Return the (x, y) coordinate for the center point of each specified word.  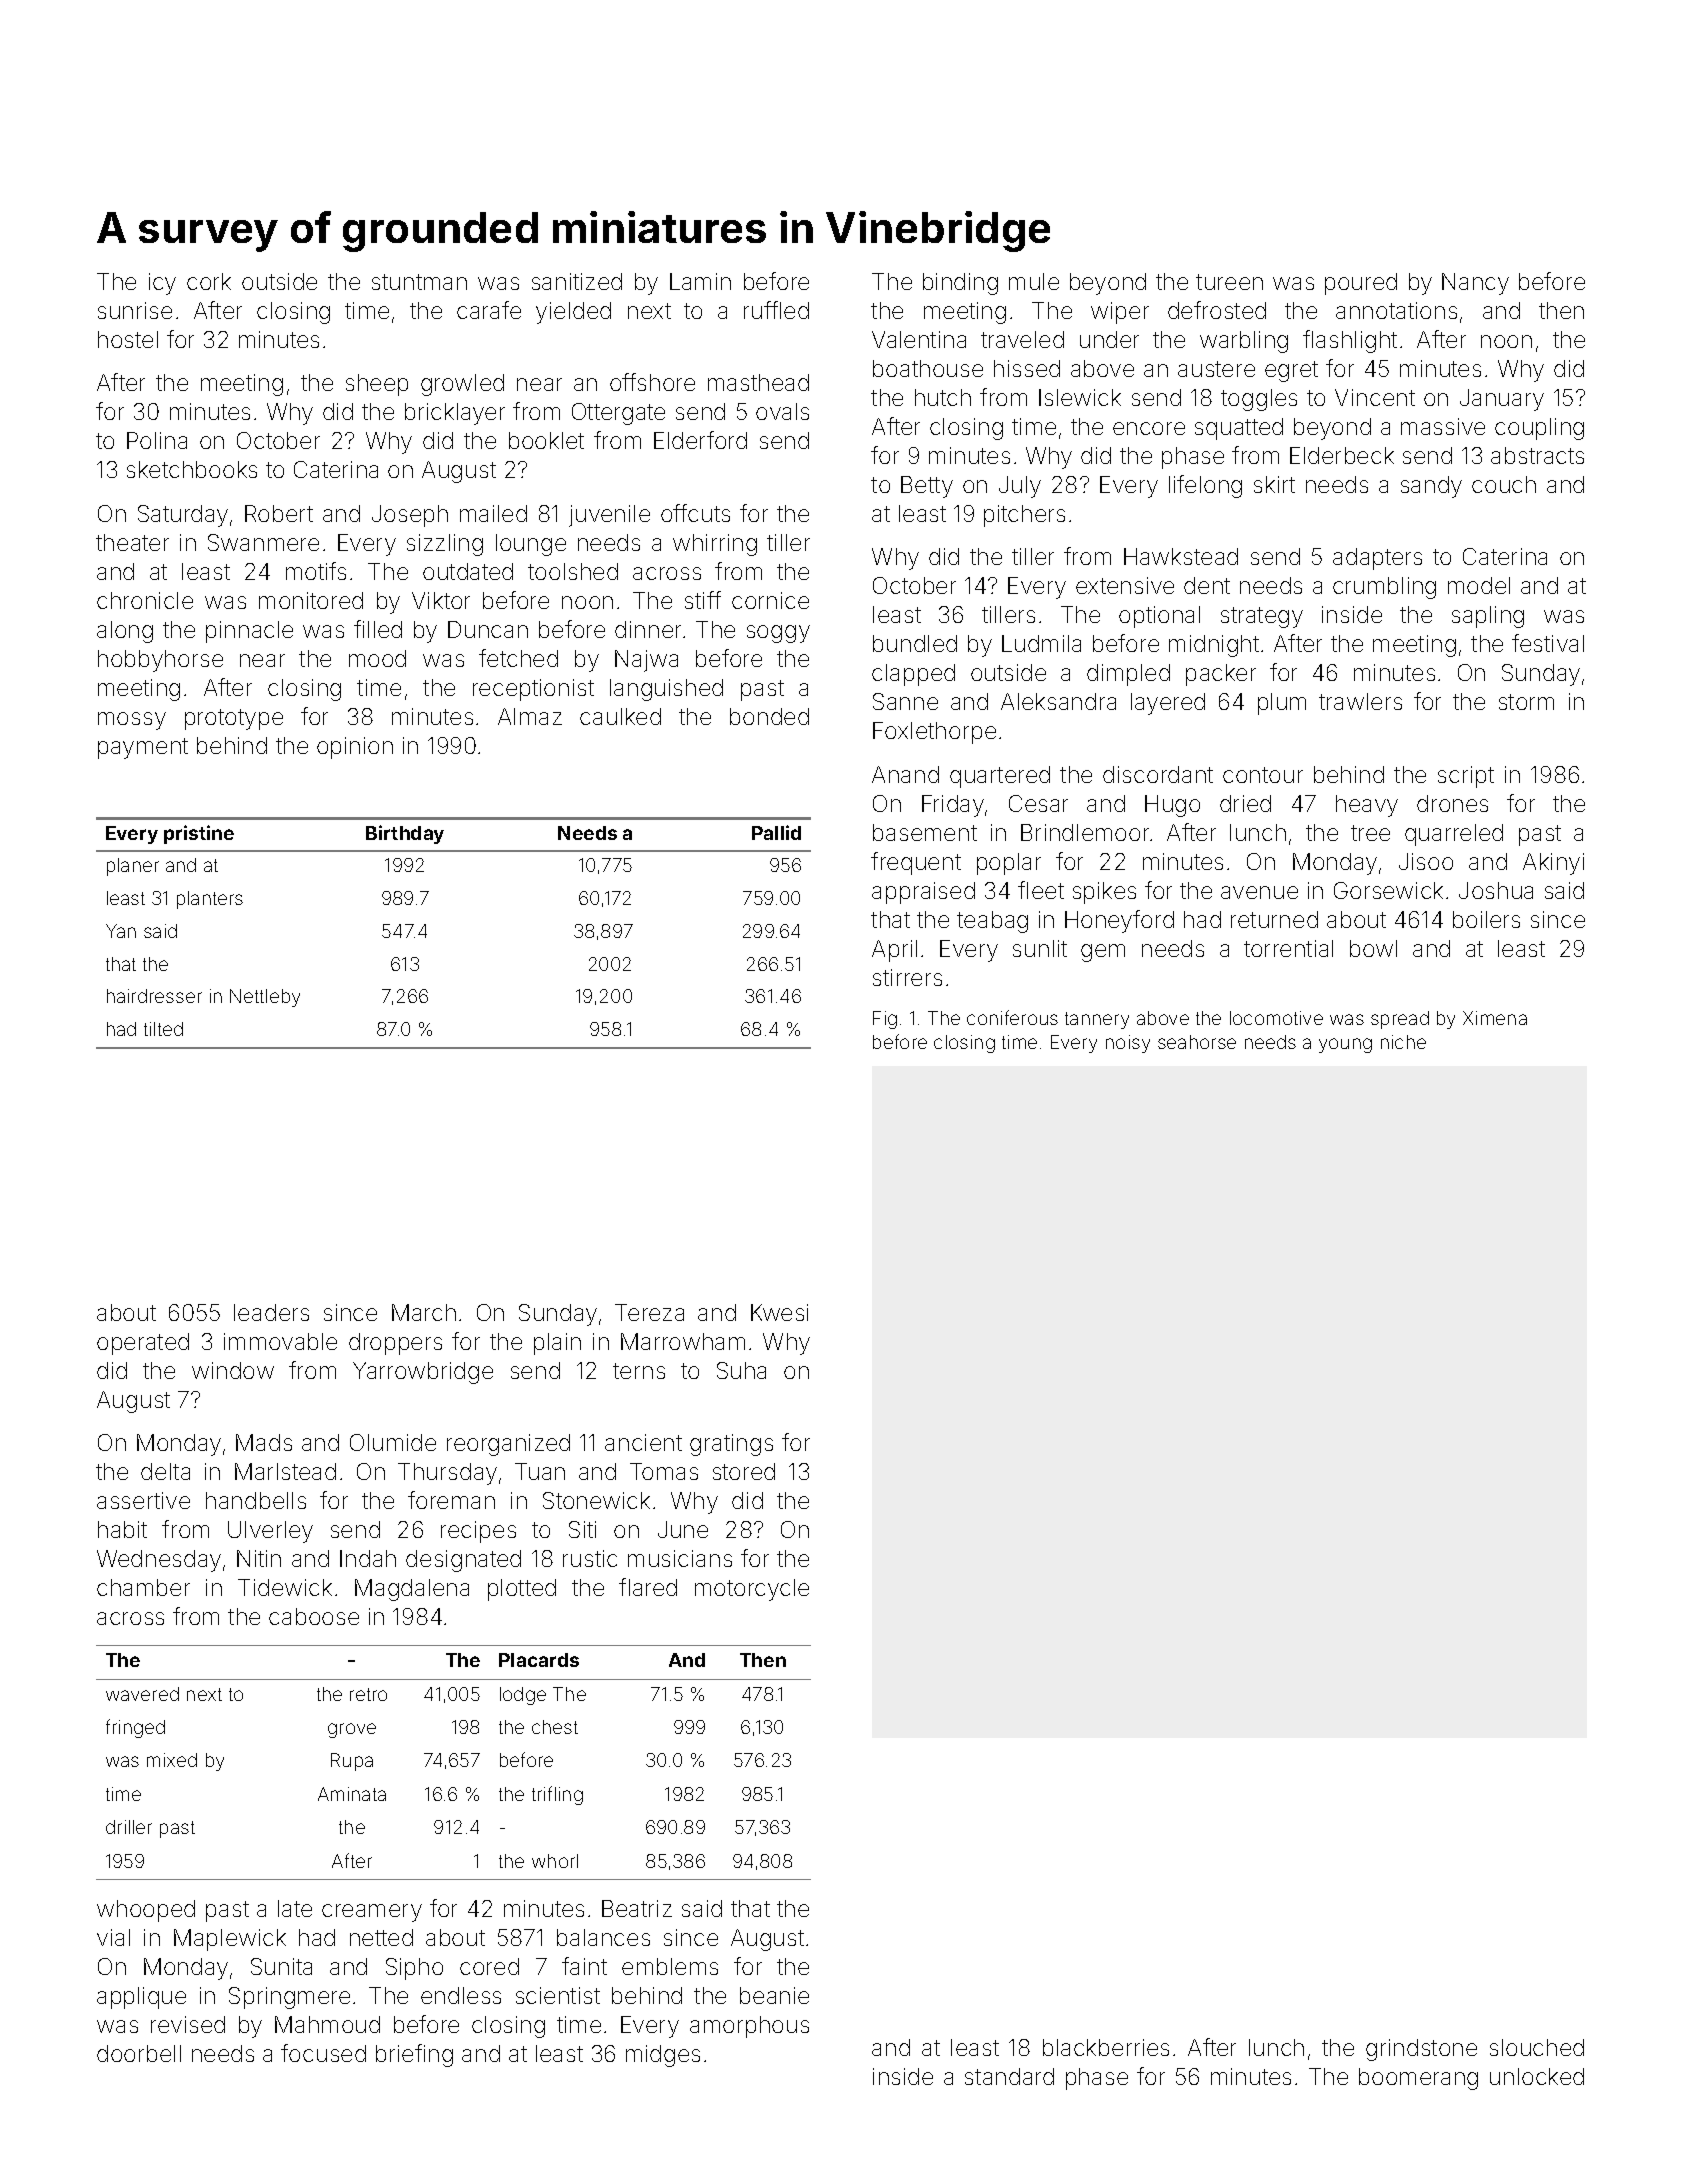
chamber (143, 1587)
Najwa (646, 661)
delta (165, 1471)
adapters (1377, 559)
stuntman (419, 282)
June (683, 1529)
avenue (1259, 892)
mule (1034, 281)
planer (133, 867)
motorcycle (752, 1590)
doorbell (139, 2053)
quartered (1000, 777)
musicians (680, 1558)
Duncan (488, 629)
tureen (1229, 282)
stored (744, 1471)
